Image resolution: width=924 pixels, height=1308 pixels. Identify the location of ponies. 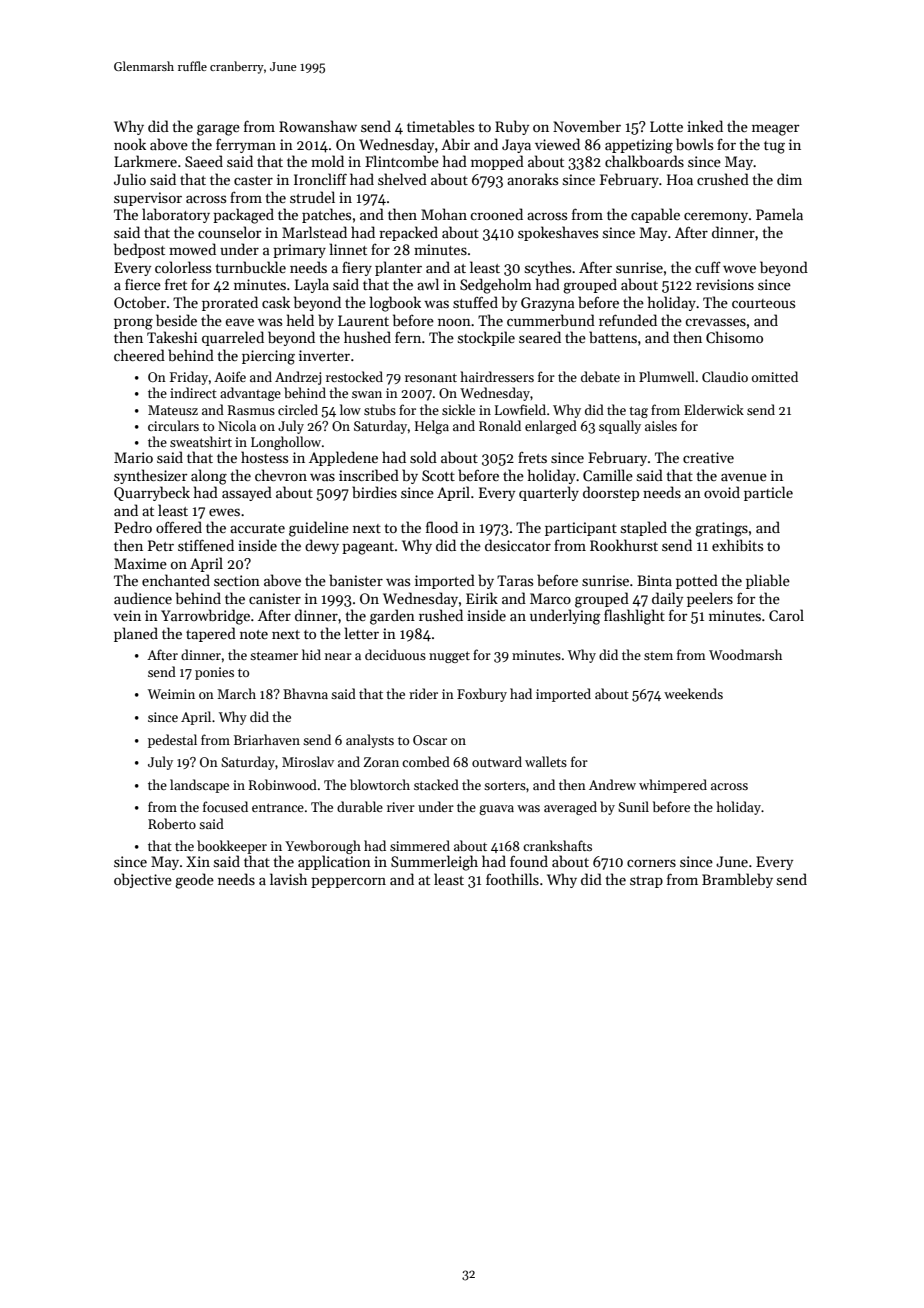
(214, 673).
